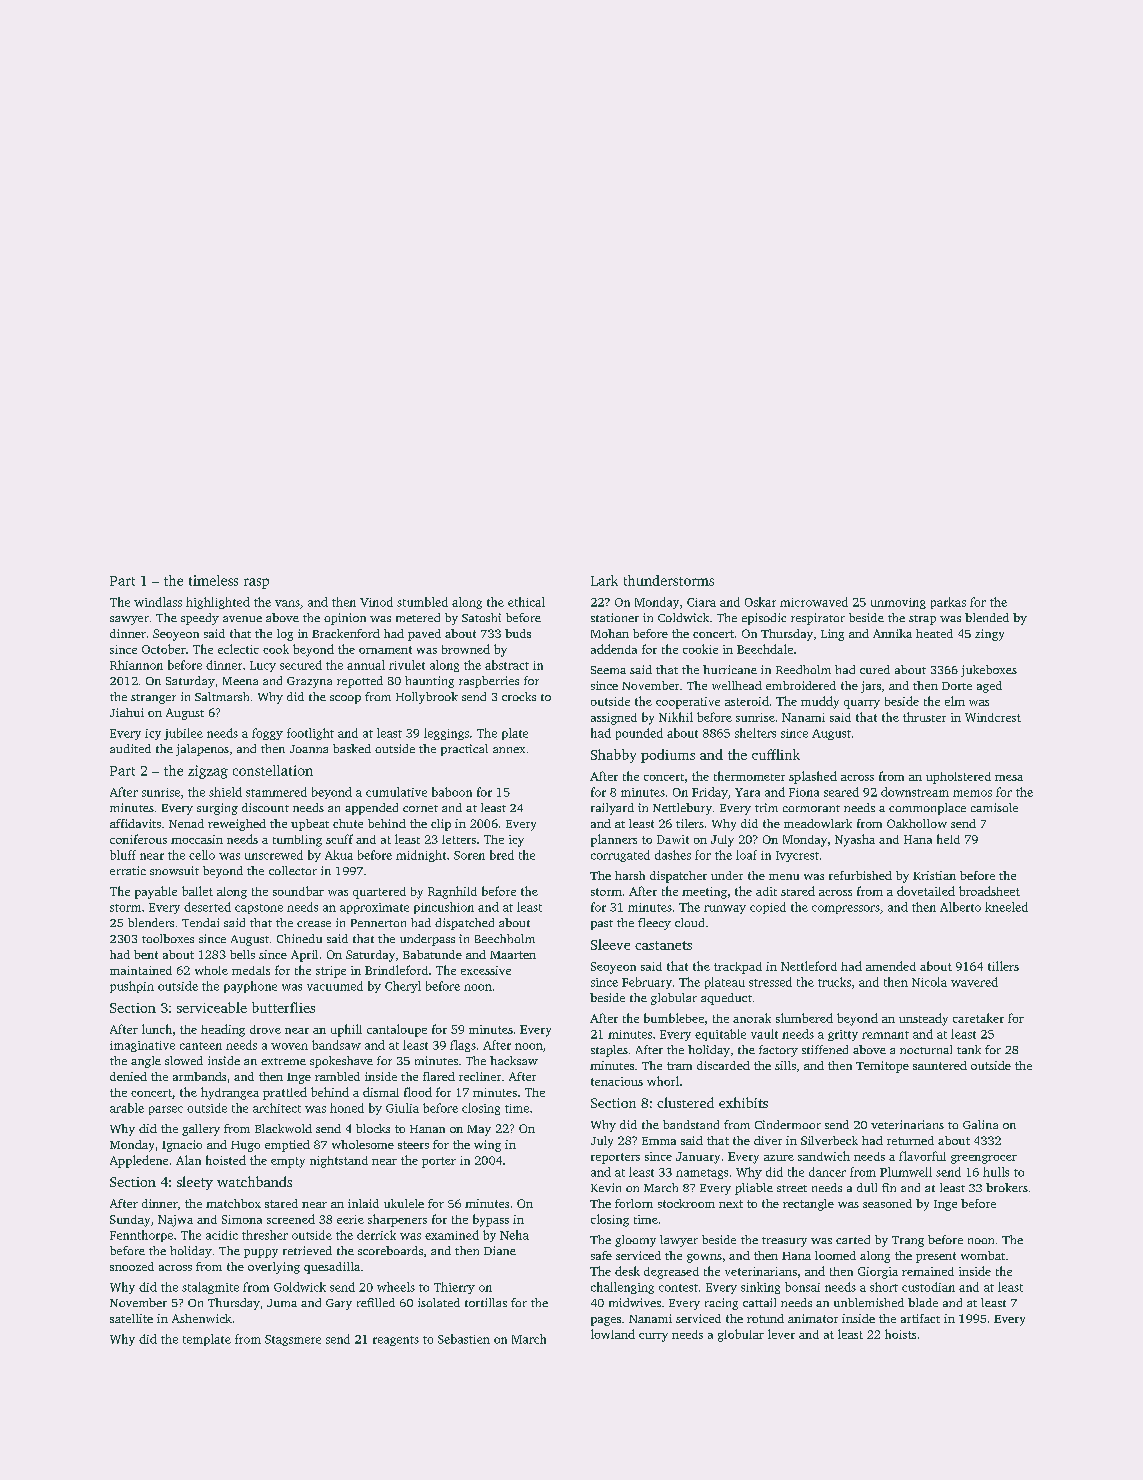  Describe the element at coordinates (855, 840) in the screenshot. I see `Nyasha` at that location.
